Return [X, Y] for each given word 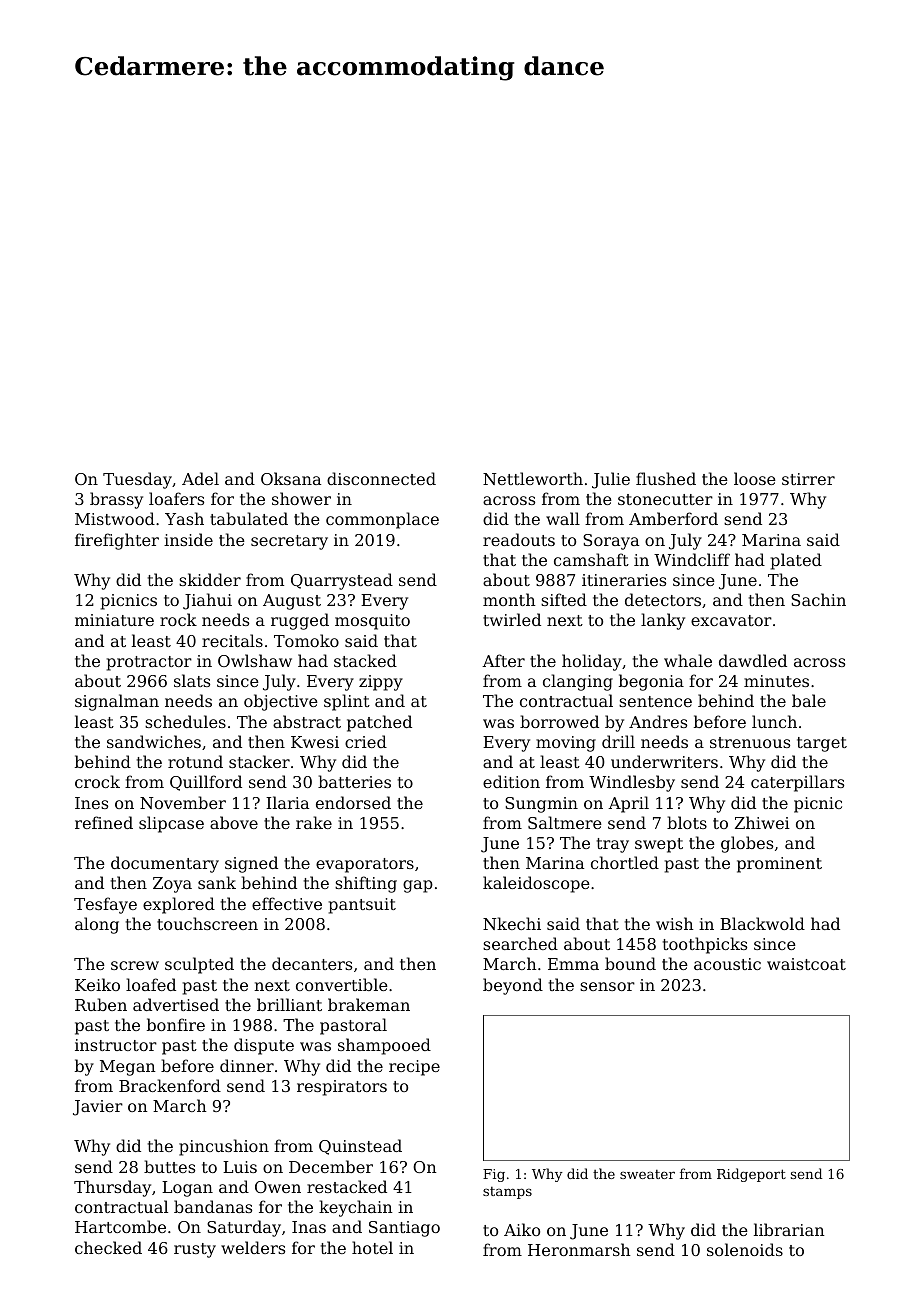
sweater [647, 1174]
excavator [731, 620]
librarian [789, 1229]
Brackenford [170, 1085]
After [503, 660]
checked [108, 1247]
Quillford [206, 783]
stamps [507, 1193]
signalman [117, 702]
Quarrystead [342, 581]
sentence [655, 701]
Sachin [818, 599]
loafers [176, 498]
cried [366, 741]
